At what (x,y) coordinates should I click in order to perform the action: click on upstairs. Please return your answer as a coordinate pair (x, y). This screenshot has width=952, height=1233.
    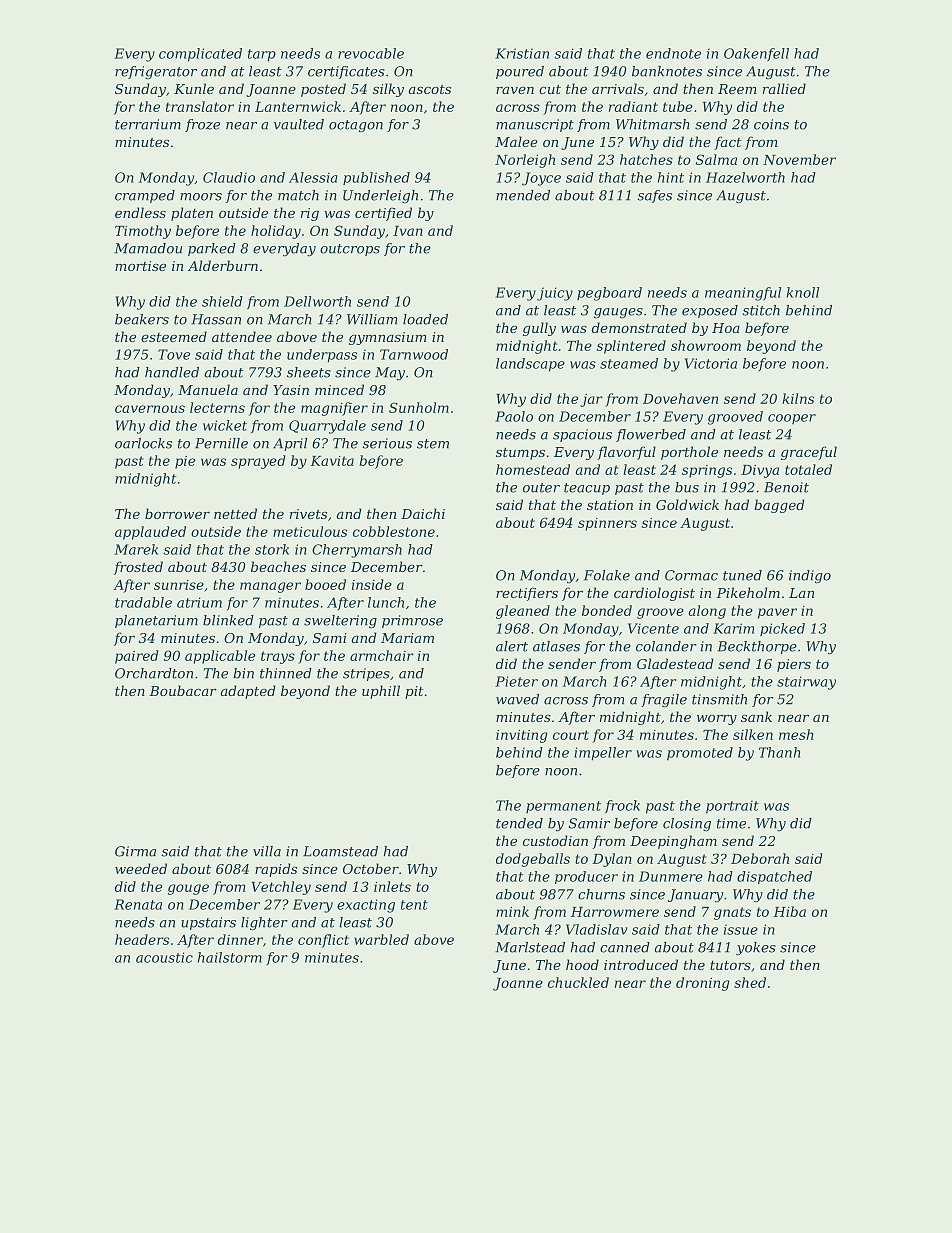
    Looking at the image, I should click on (208, 923).
